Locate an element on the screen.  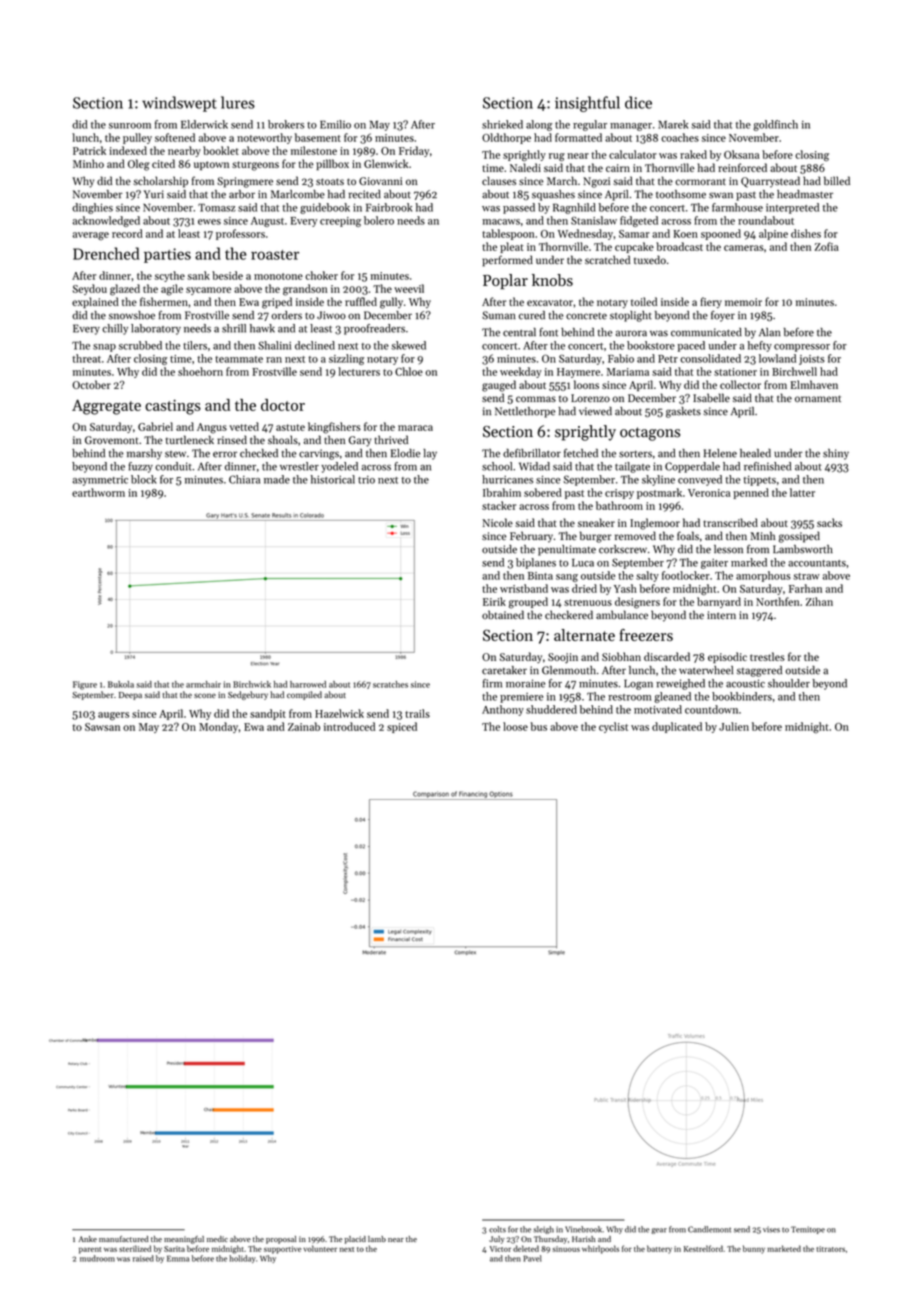
proposal is located at coordinates (281, 1240).
